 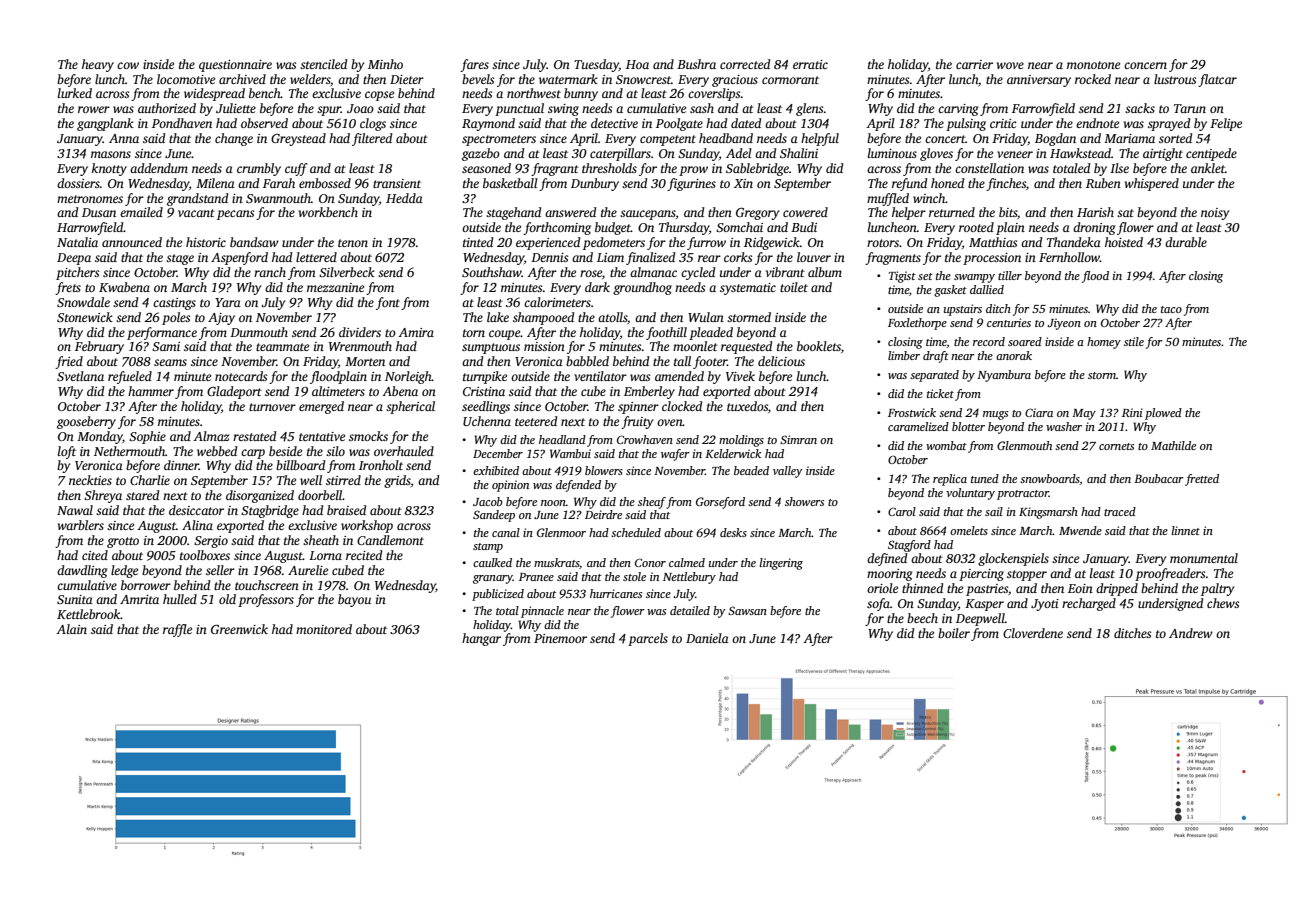 I want to click on anklet, so click(x=1208, y=168).
